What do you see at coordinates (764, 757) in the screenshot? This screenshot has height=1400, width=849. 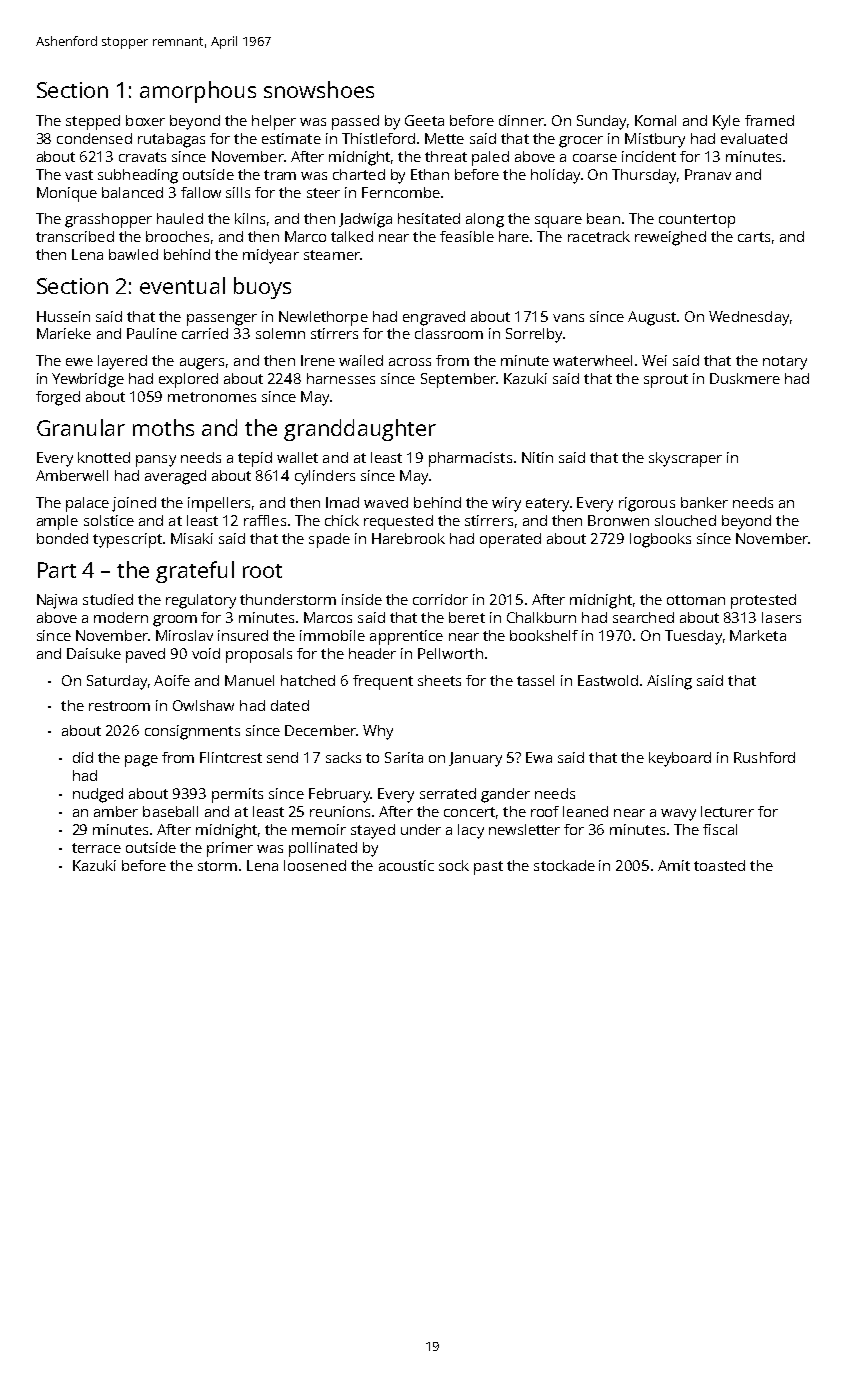 I see `Rushford` at bounding box center [764, 757].
